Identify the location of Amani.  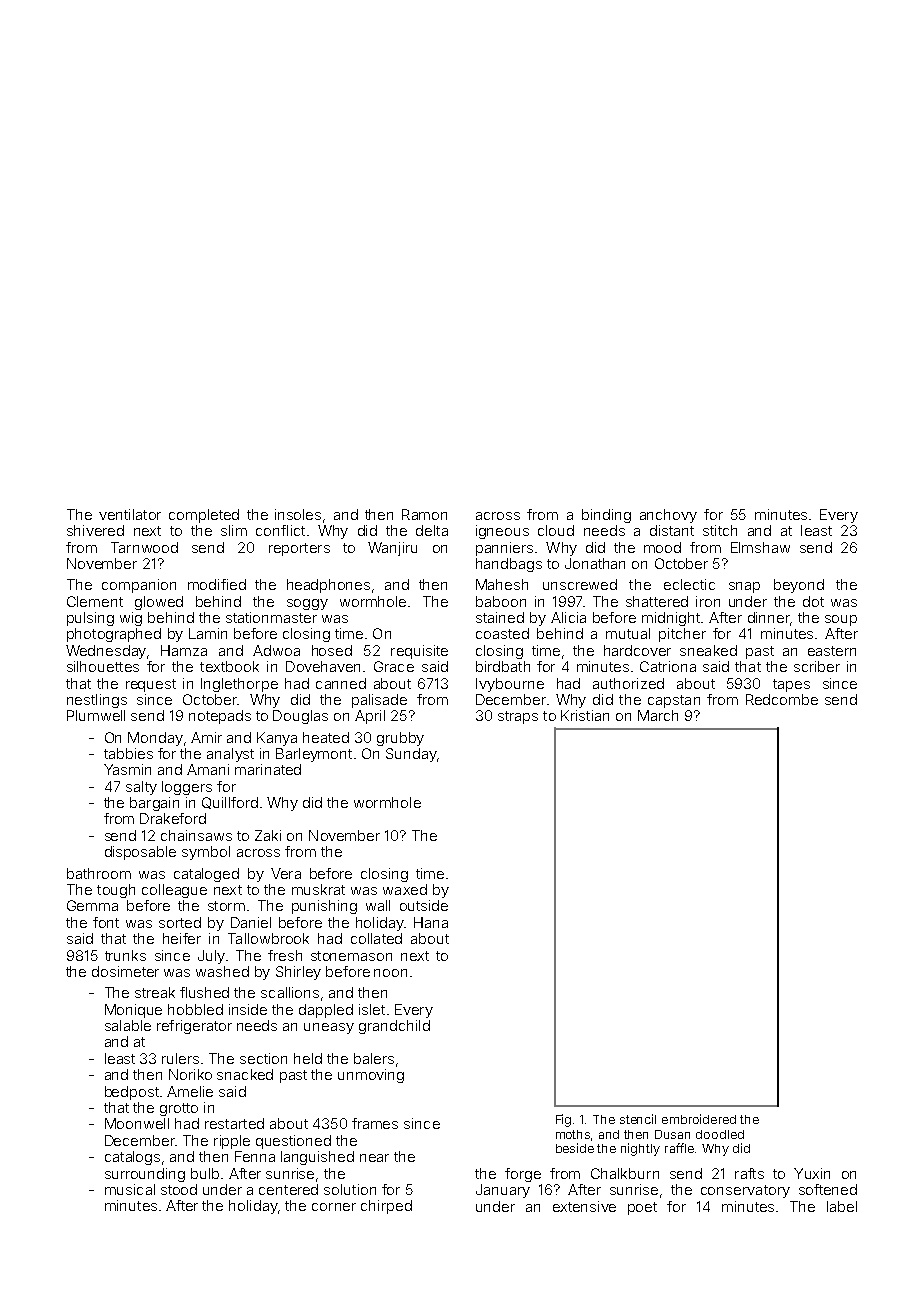
(208, 769).
